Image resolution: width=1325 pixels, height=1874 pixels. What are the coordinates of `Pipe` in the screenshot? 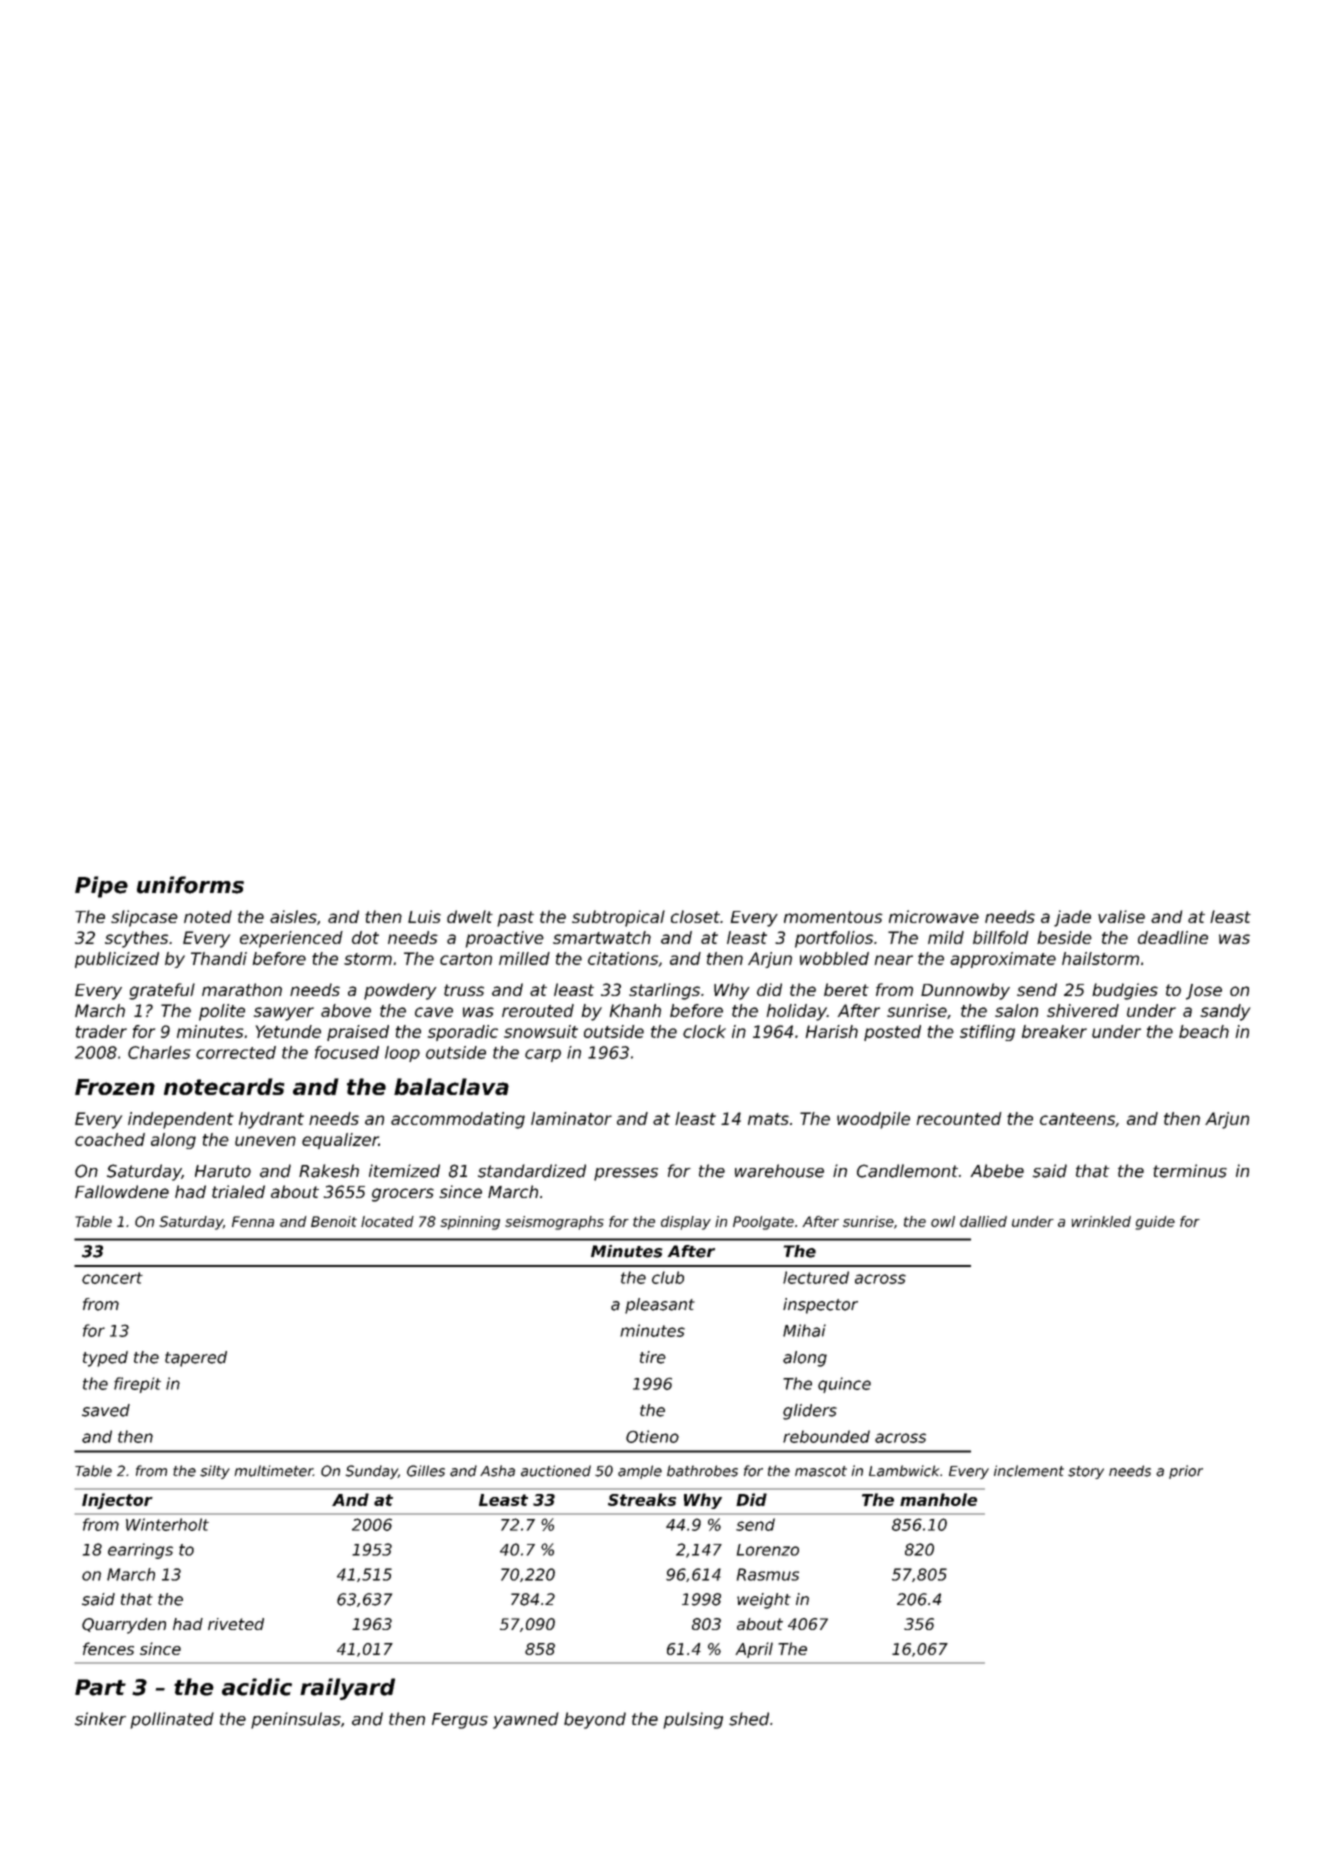 It's located at (101, 887).
